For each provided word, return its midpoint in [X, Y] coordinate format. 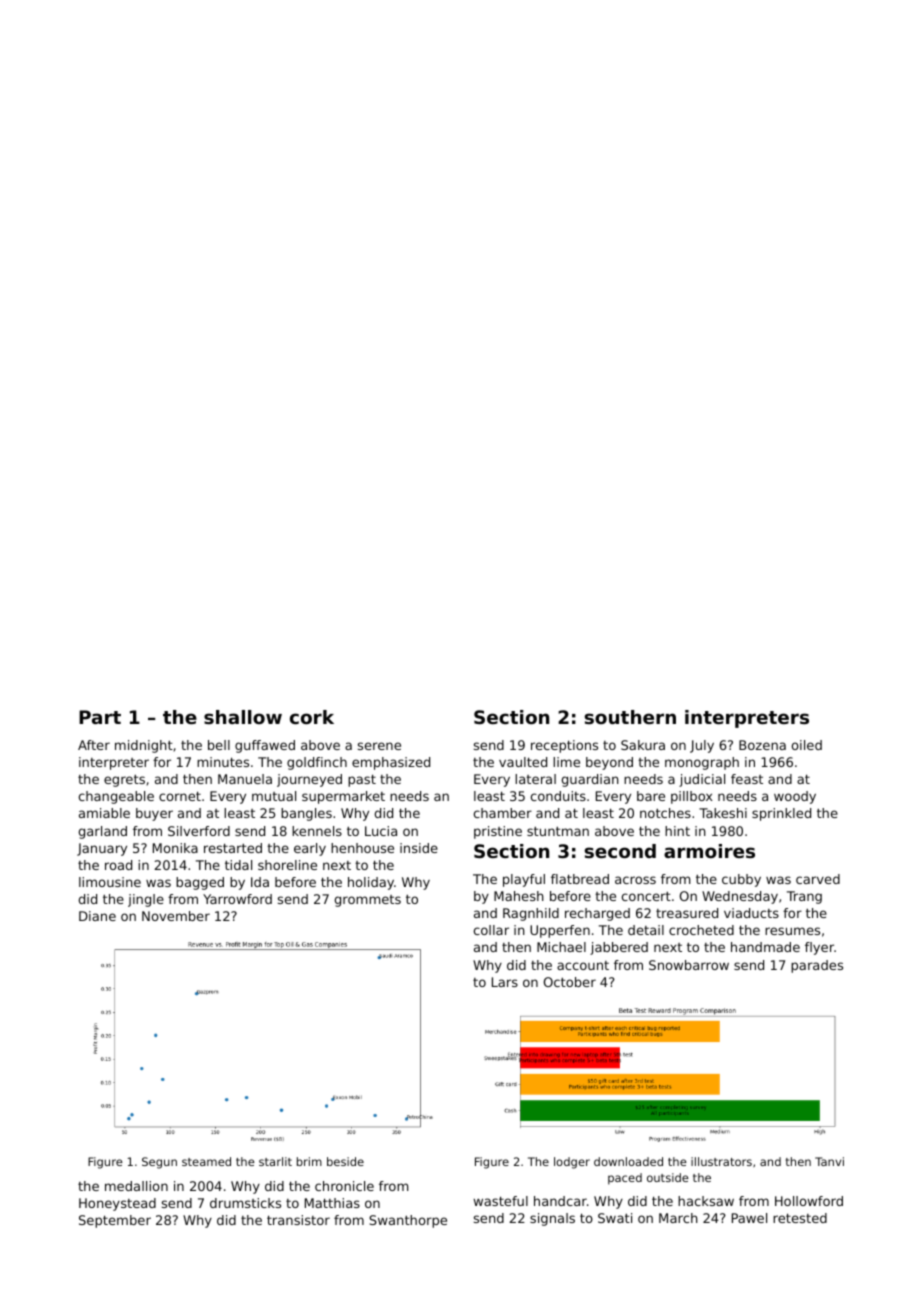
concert [646, 896]
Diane [97, 916]
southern [630, 717]
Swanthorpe [408, 1221]
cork [312, 717]
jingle [146, 900]
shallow [243, 717]
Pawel [749, 1218]
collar [491, 930]
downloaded [628, 1161]
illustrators [721, 1161]
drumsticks [245, 1203]
